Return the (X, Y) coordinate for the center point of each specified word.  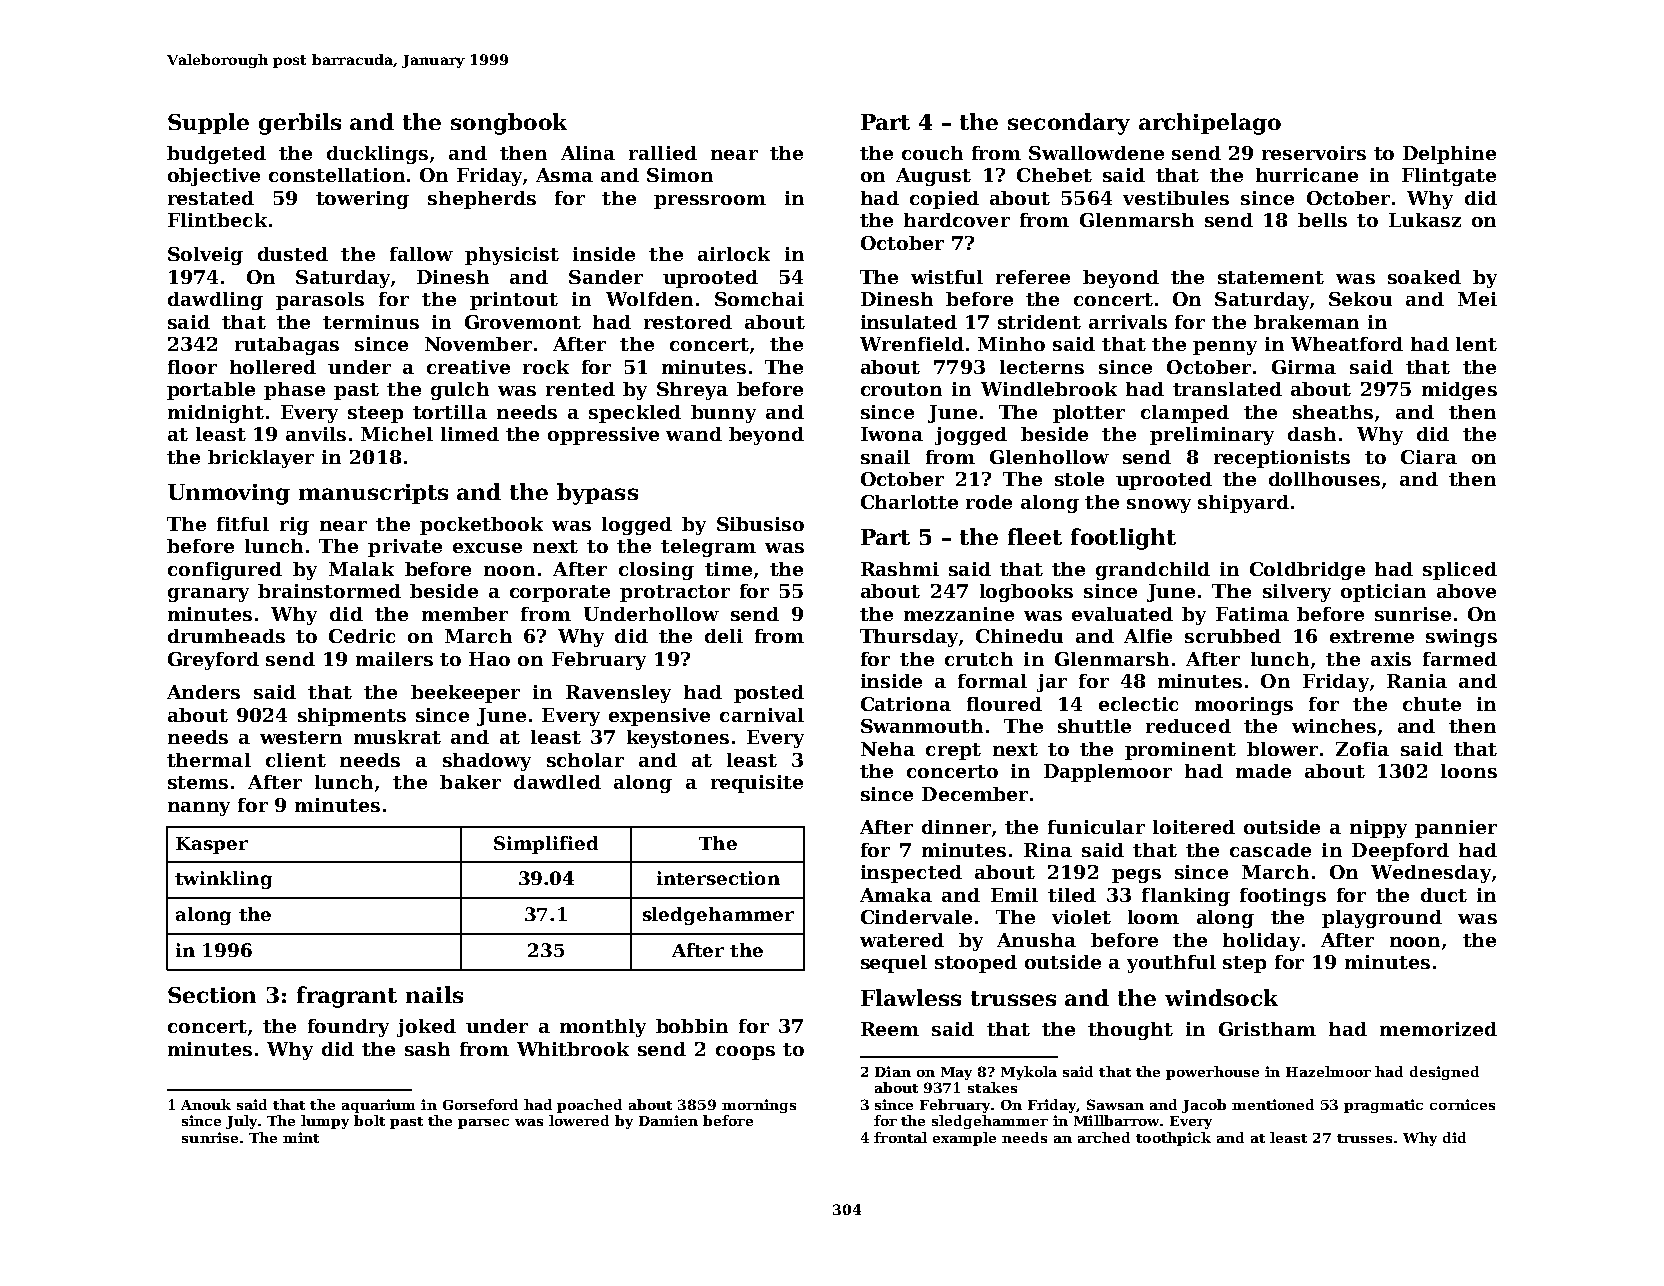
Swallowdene (1096, 153)
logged (637, 526)
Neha (888, 749)
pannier (1456, 829)
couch (932, 153)
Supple (208, 123)
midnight (216, 414)
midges (1459, 391)
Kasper (212, 845)
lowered (579, 1120)
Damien (668, 1120)
